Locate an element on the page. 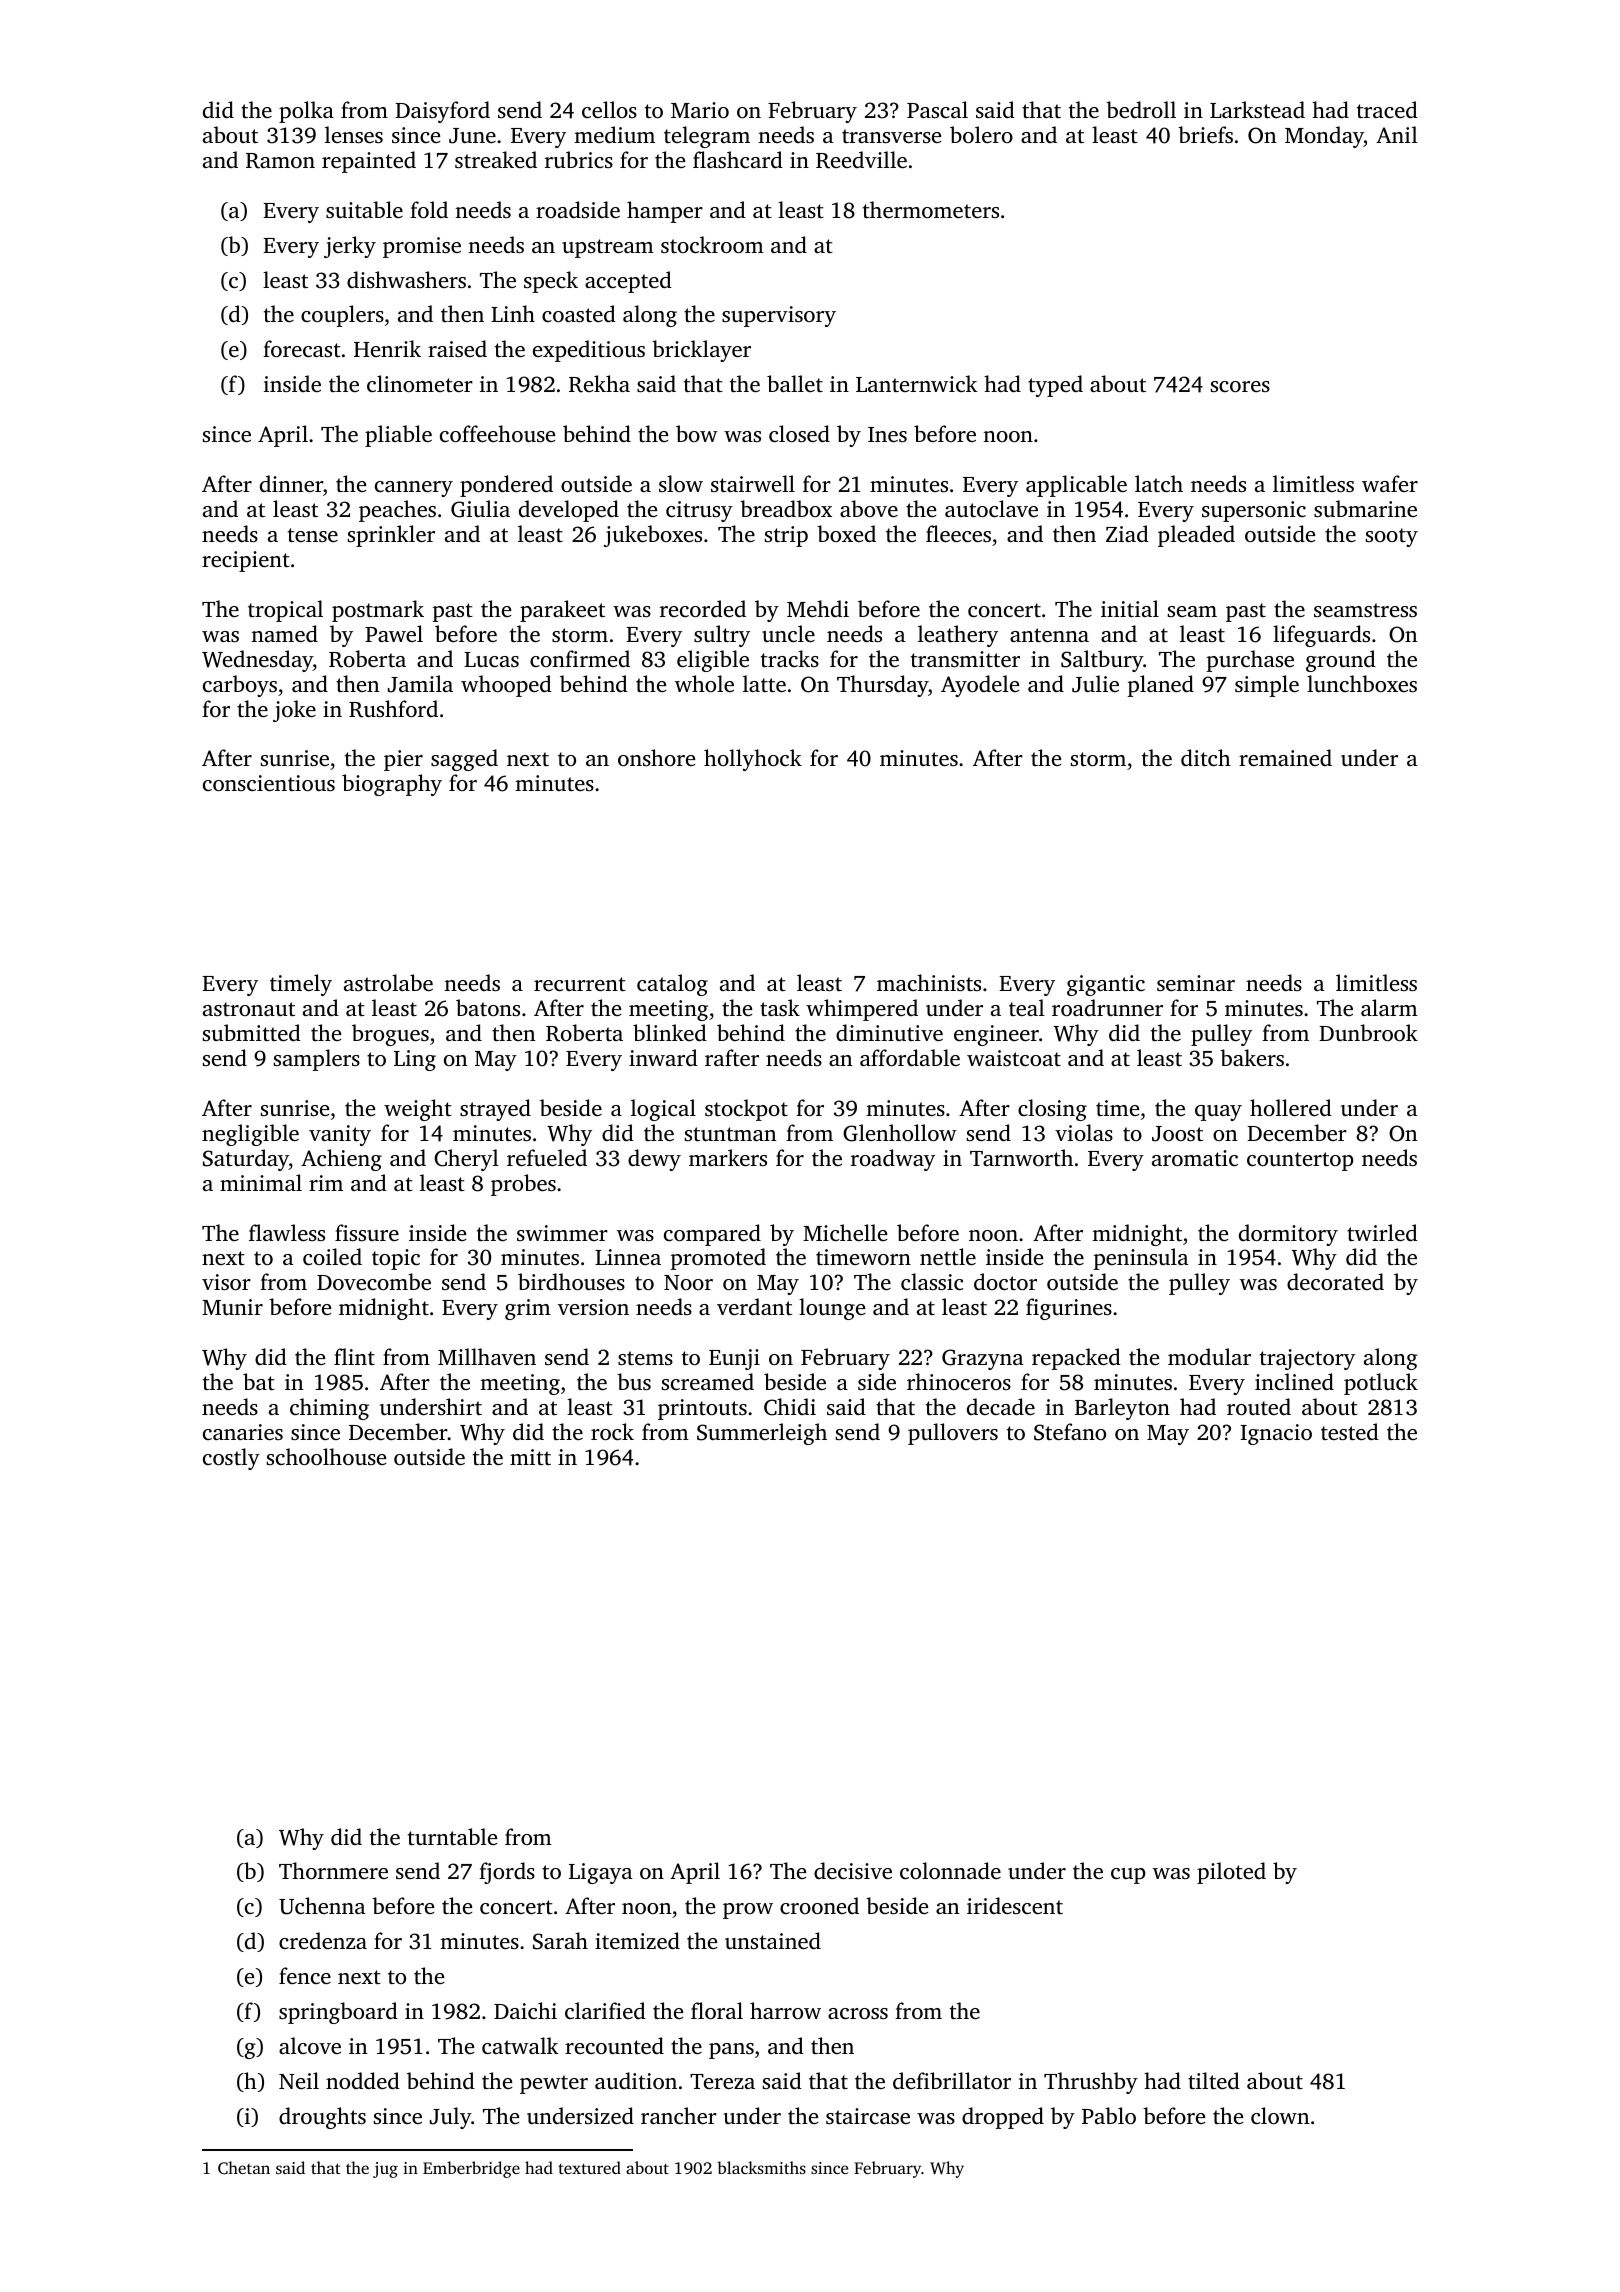  alcove is located at coordinates (310, 2045).
